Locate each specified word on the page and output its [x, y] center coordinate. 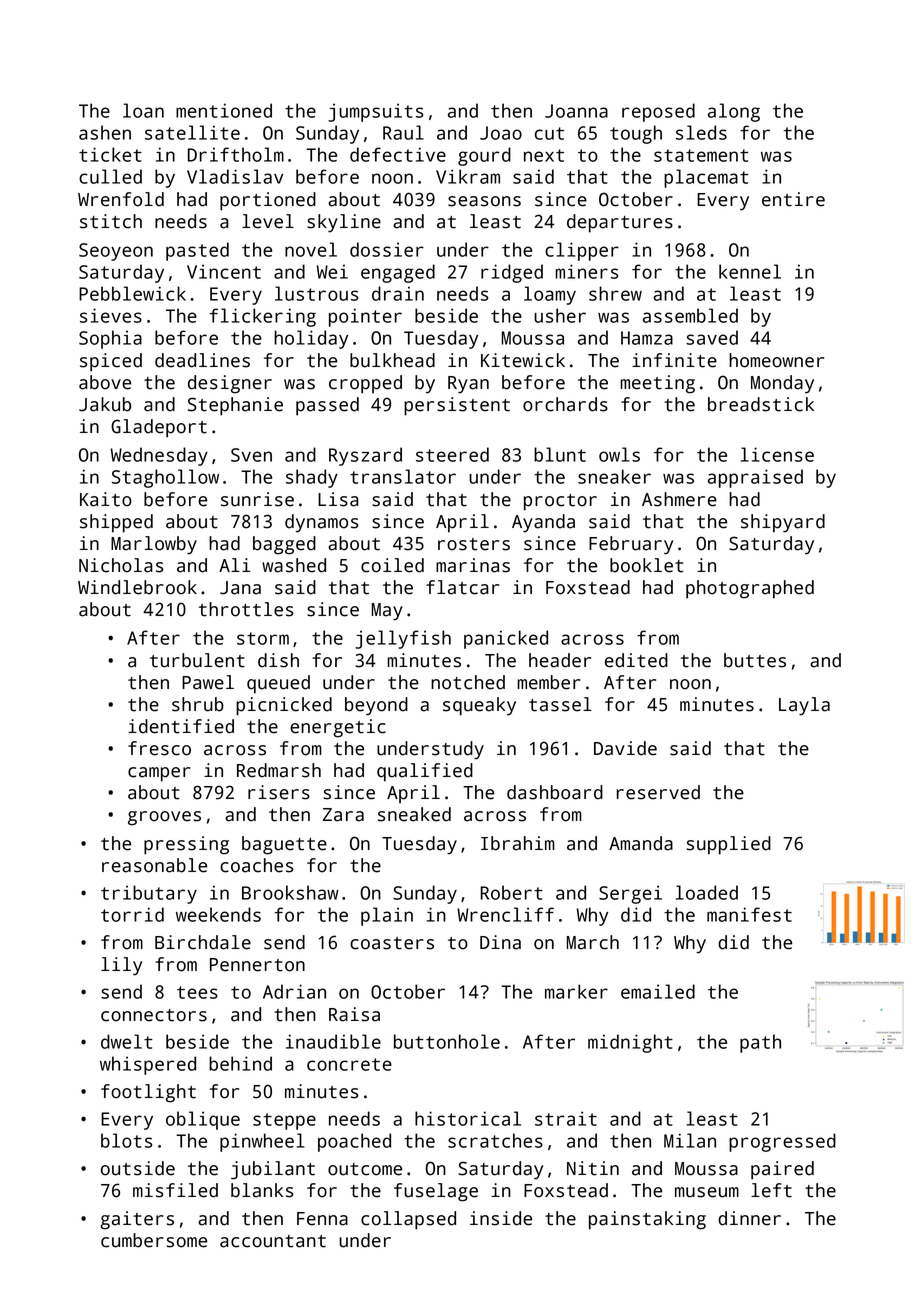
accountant [273, 1241]
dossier [387, 249]
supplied [729, 845]
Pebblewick [132, 293]
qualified [425, 772]
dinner [749, 1218]
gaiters [137, 1220]
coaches [256, 865]
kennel [750, 271]
